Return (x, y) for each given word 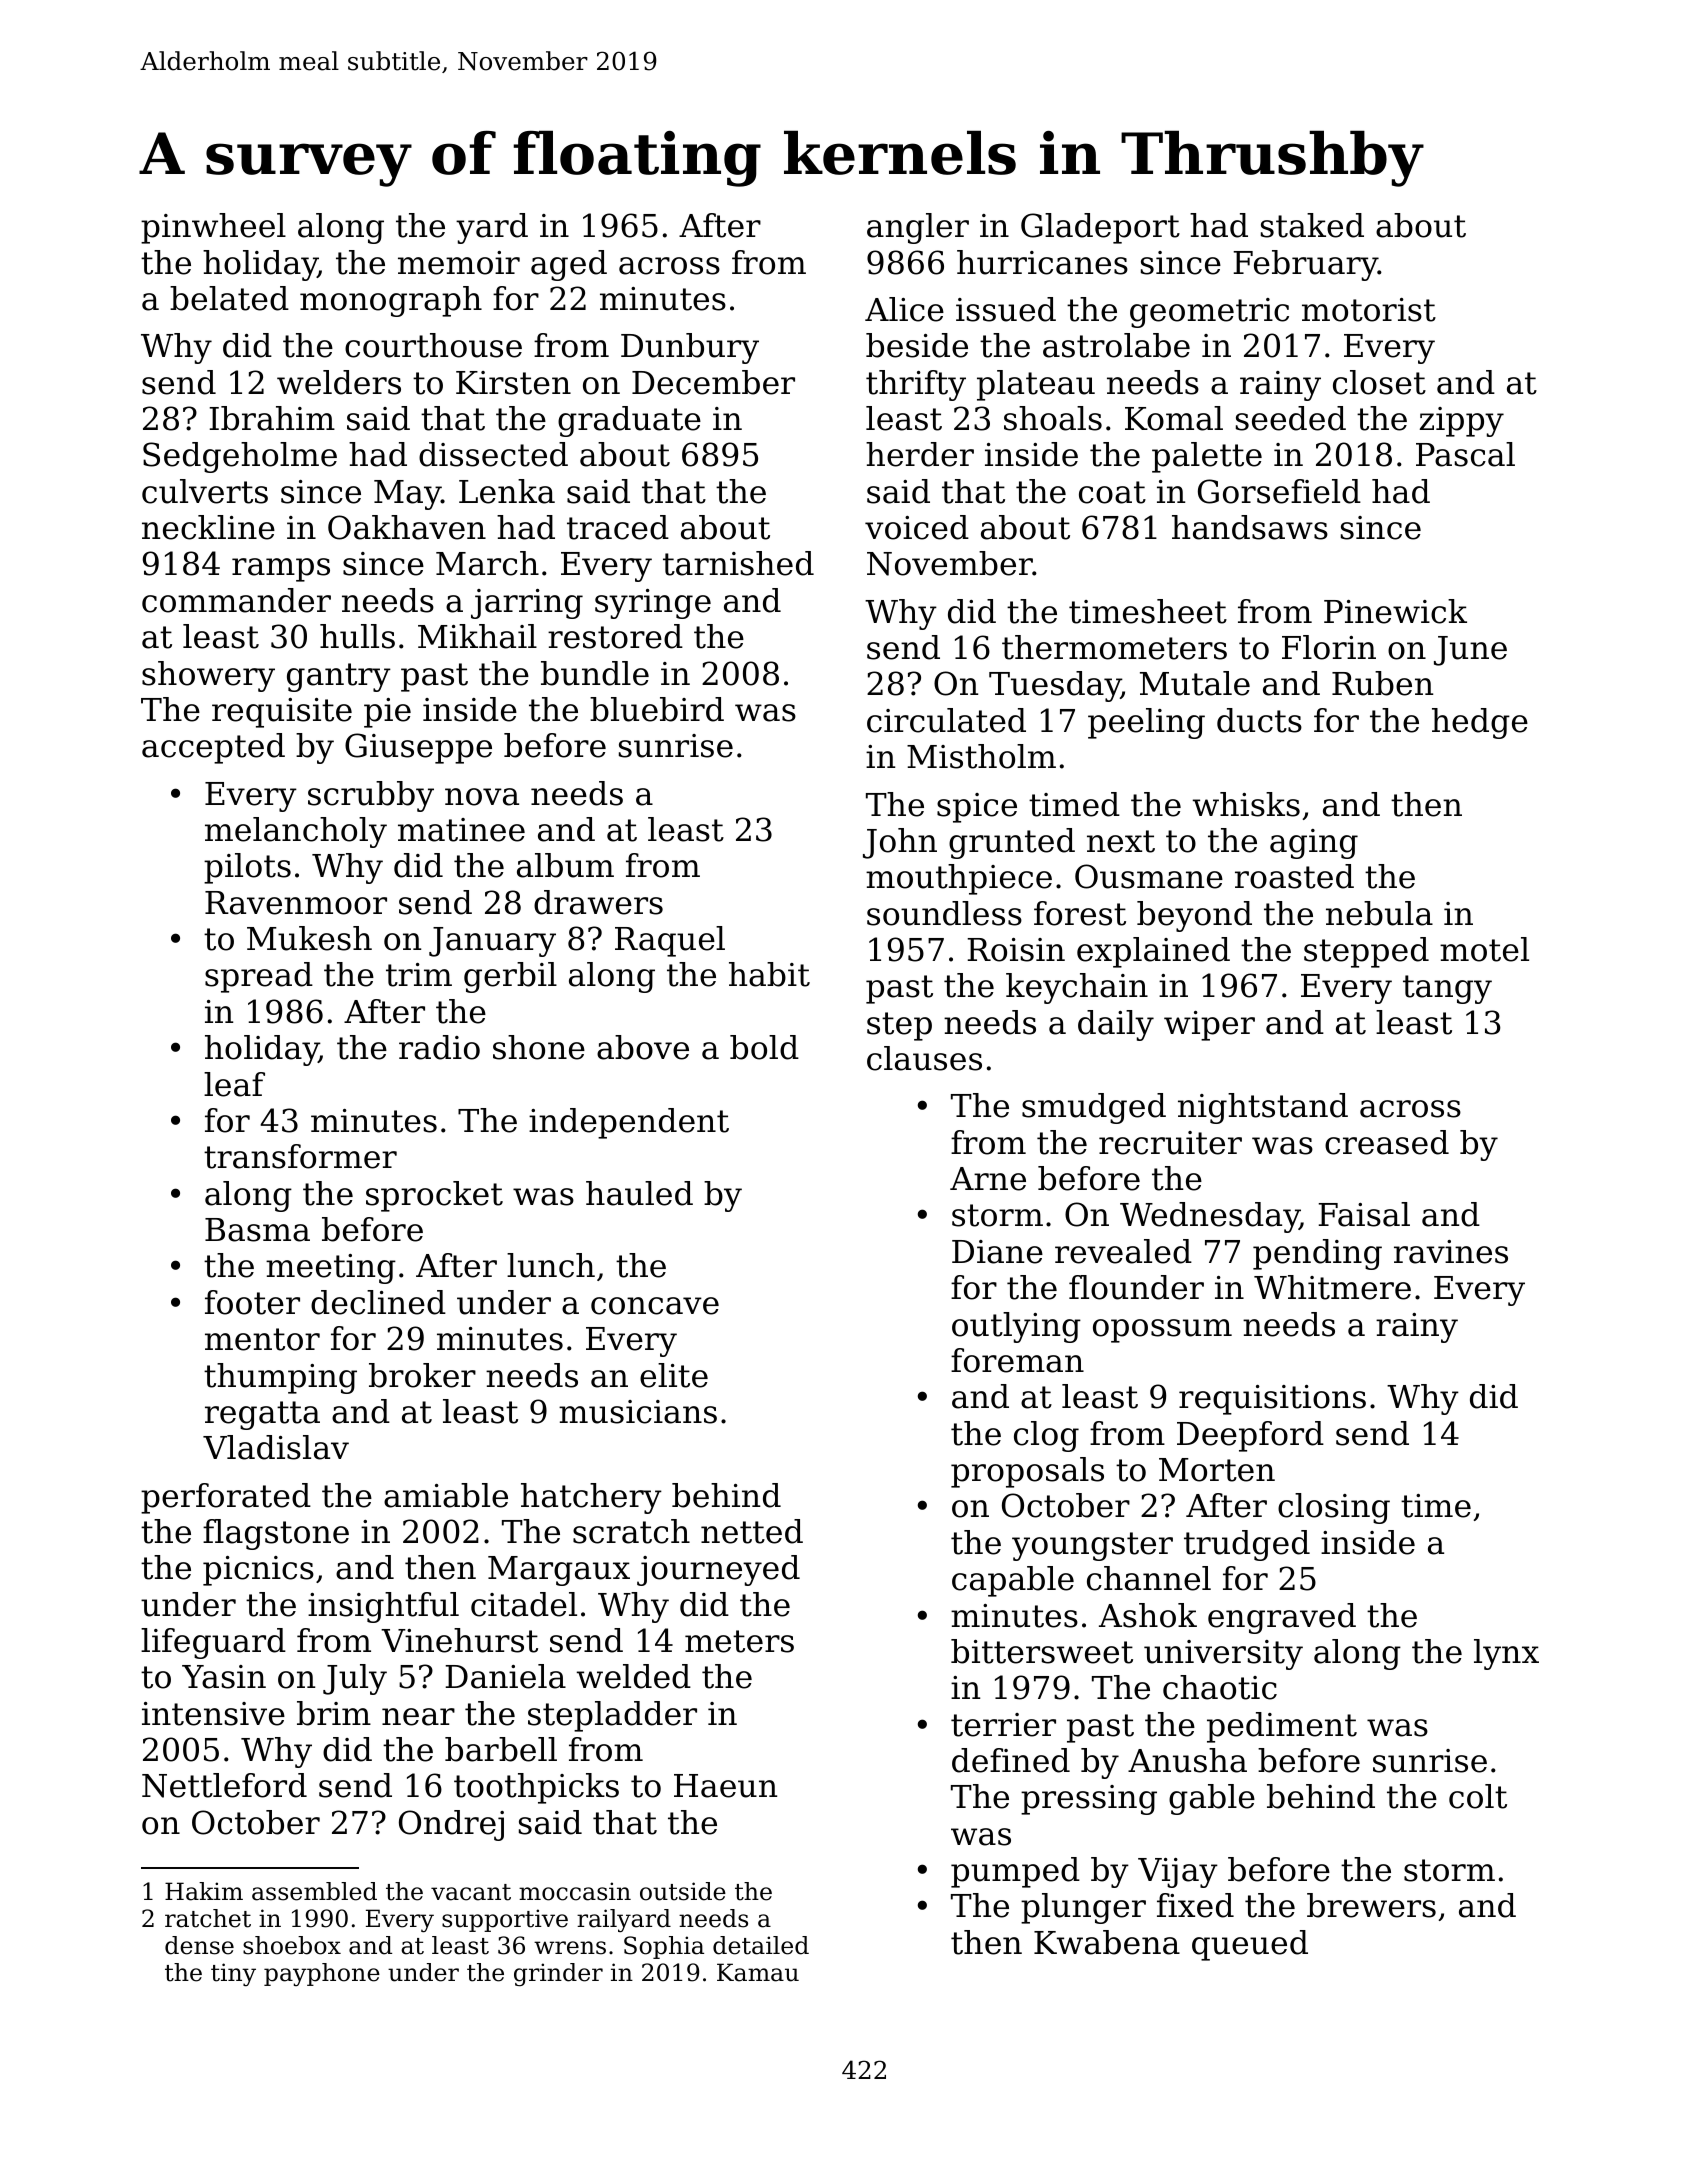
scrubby (371, 796)
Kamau (758, 1972)
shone (539, 1047)
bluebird (657, 709)
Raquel (670, 941)
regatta (262, 1415)
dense (199, 1945)
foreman (1017, 1360)
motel (1484, 949)
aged (569, 265)
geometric (1209, 313)
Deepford (1250, 1436)
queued (1250, 1945)
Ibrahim (272, 418)
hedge (1480, 723)
